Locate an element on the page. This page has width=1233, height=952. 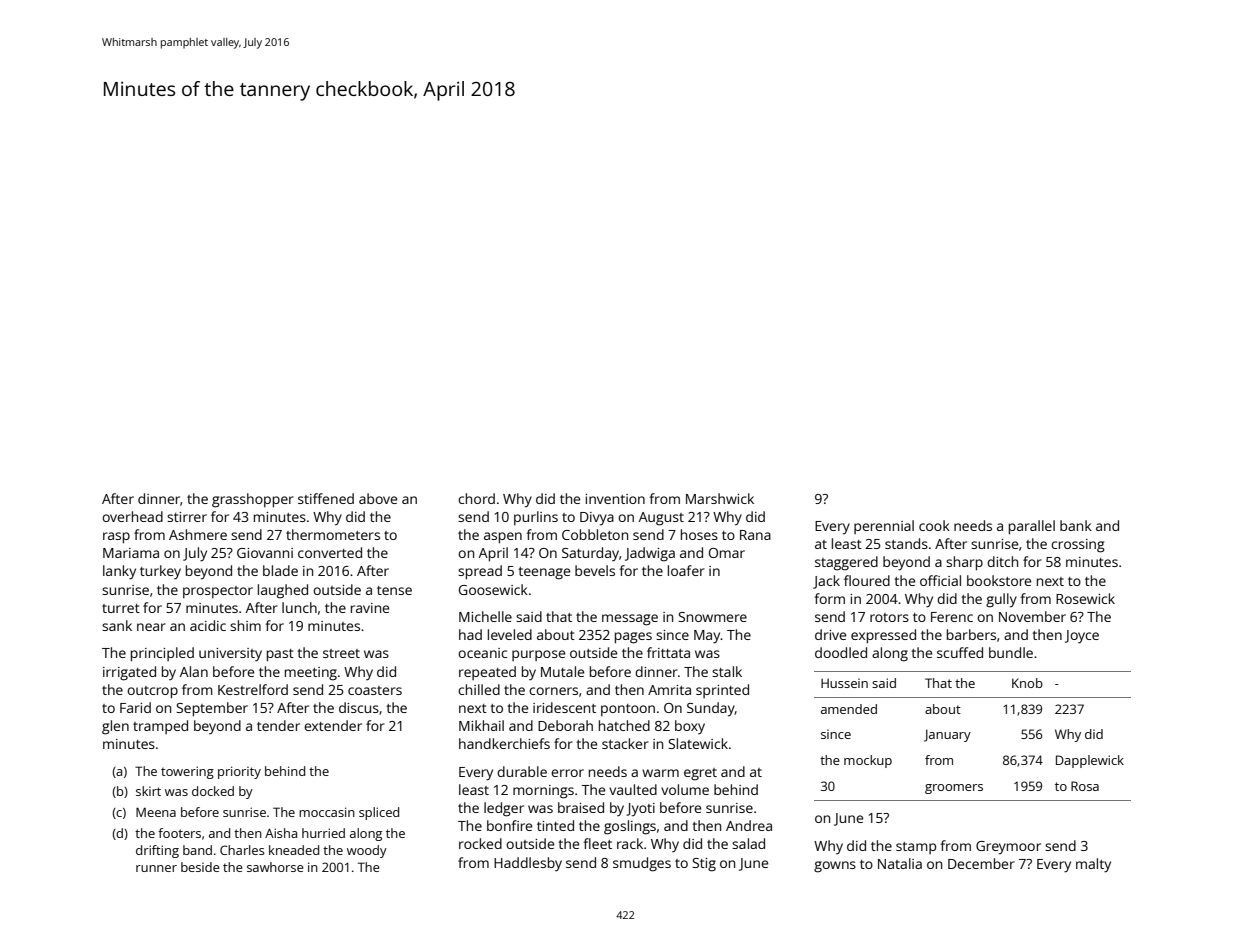
crossing is located at coordinates (1078, 546).
